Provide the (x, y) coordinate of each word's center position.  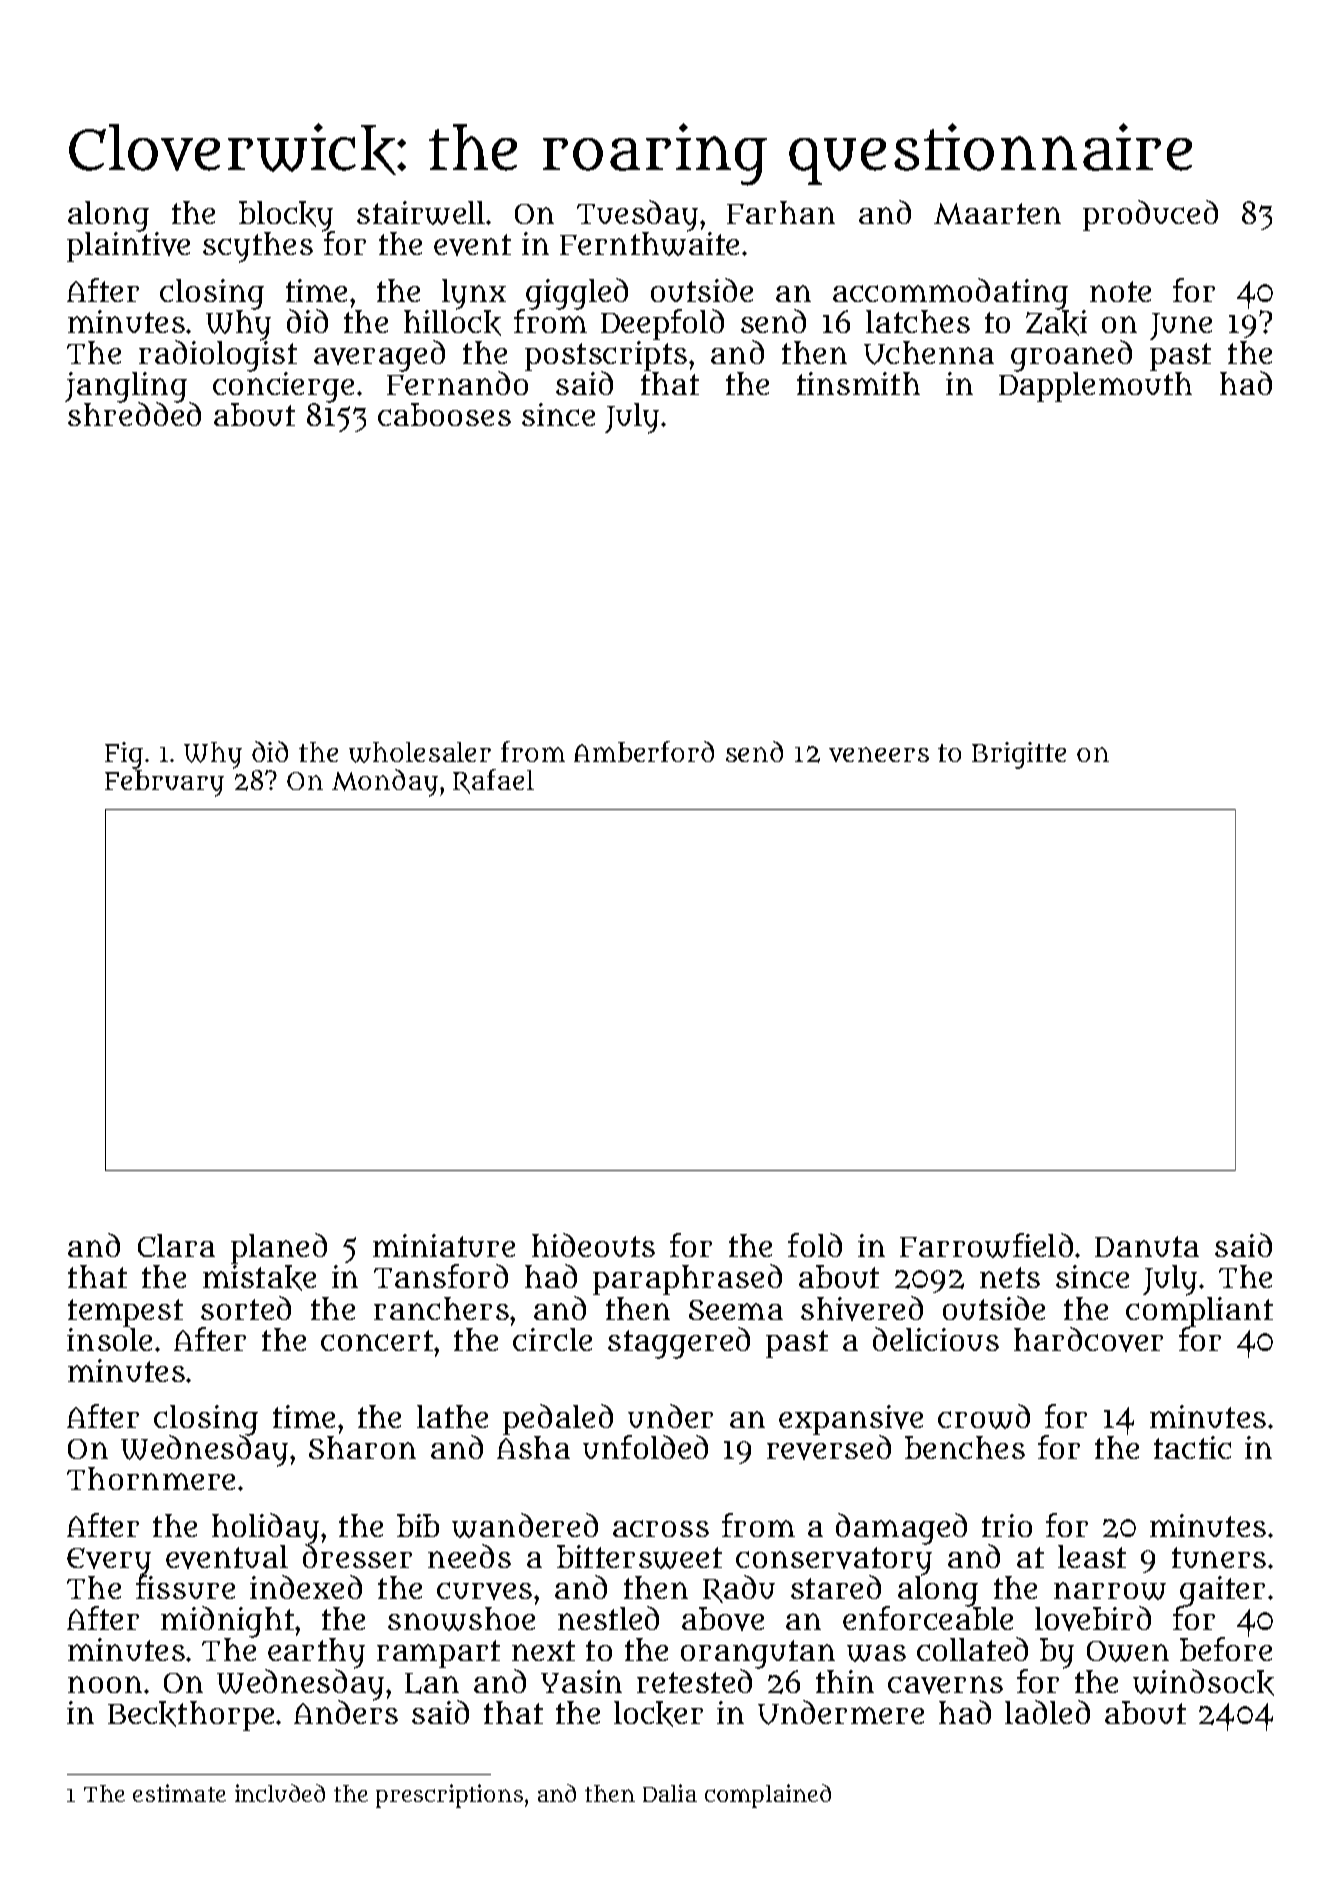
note (1120, 291)
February (164, 783)
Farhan (781, 212)
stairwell (421, 213)
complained (768, 1796)
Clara (176, 1245)
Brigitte (1019, 755)
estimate (179, 1793)
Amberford (644, 751)
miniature (444, 1245)
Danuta (1147, 1246)
